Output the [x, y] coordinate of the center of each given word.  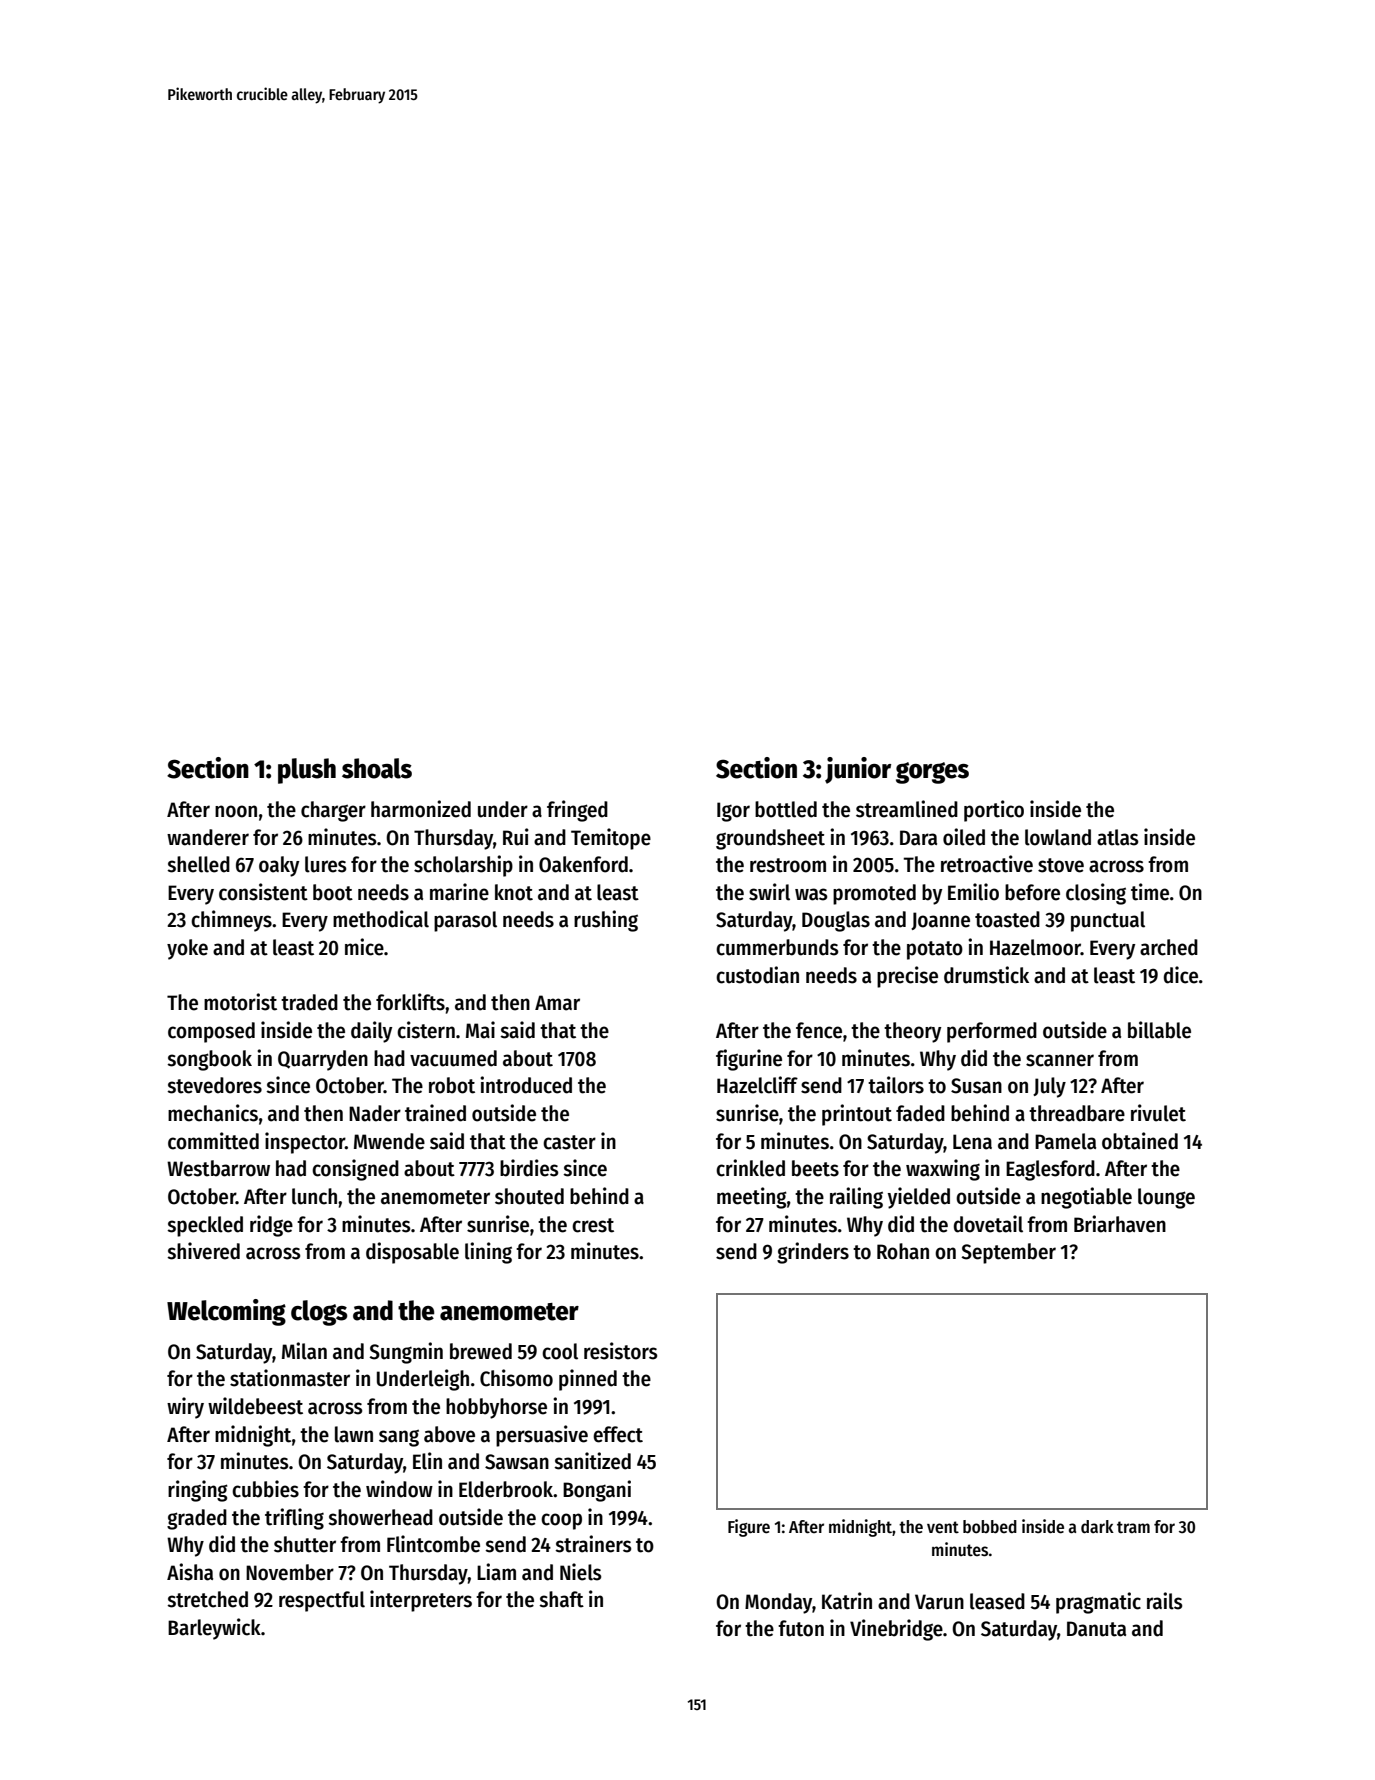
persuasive [542, 1436]
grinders [813, 1253]
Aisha [190, 1572]
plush [307, 771]
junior [858, 770]
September [1008, 1253]
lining [488, 1253]
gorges [932, 773]
